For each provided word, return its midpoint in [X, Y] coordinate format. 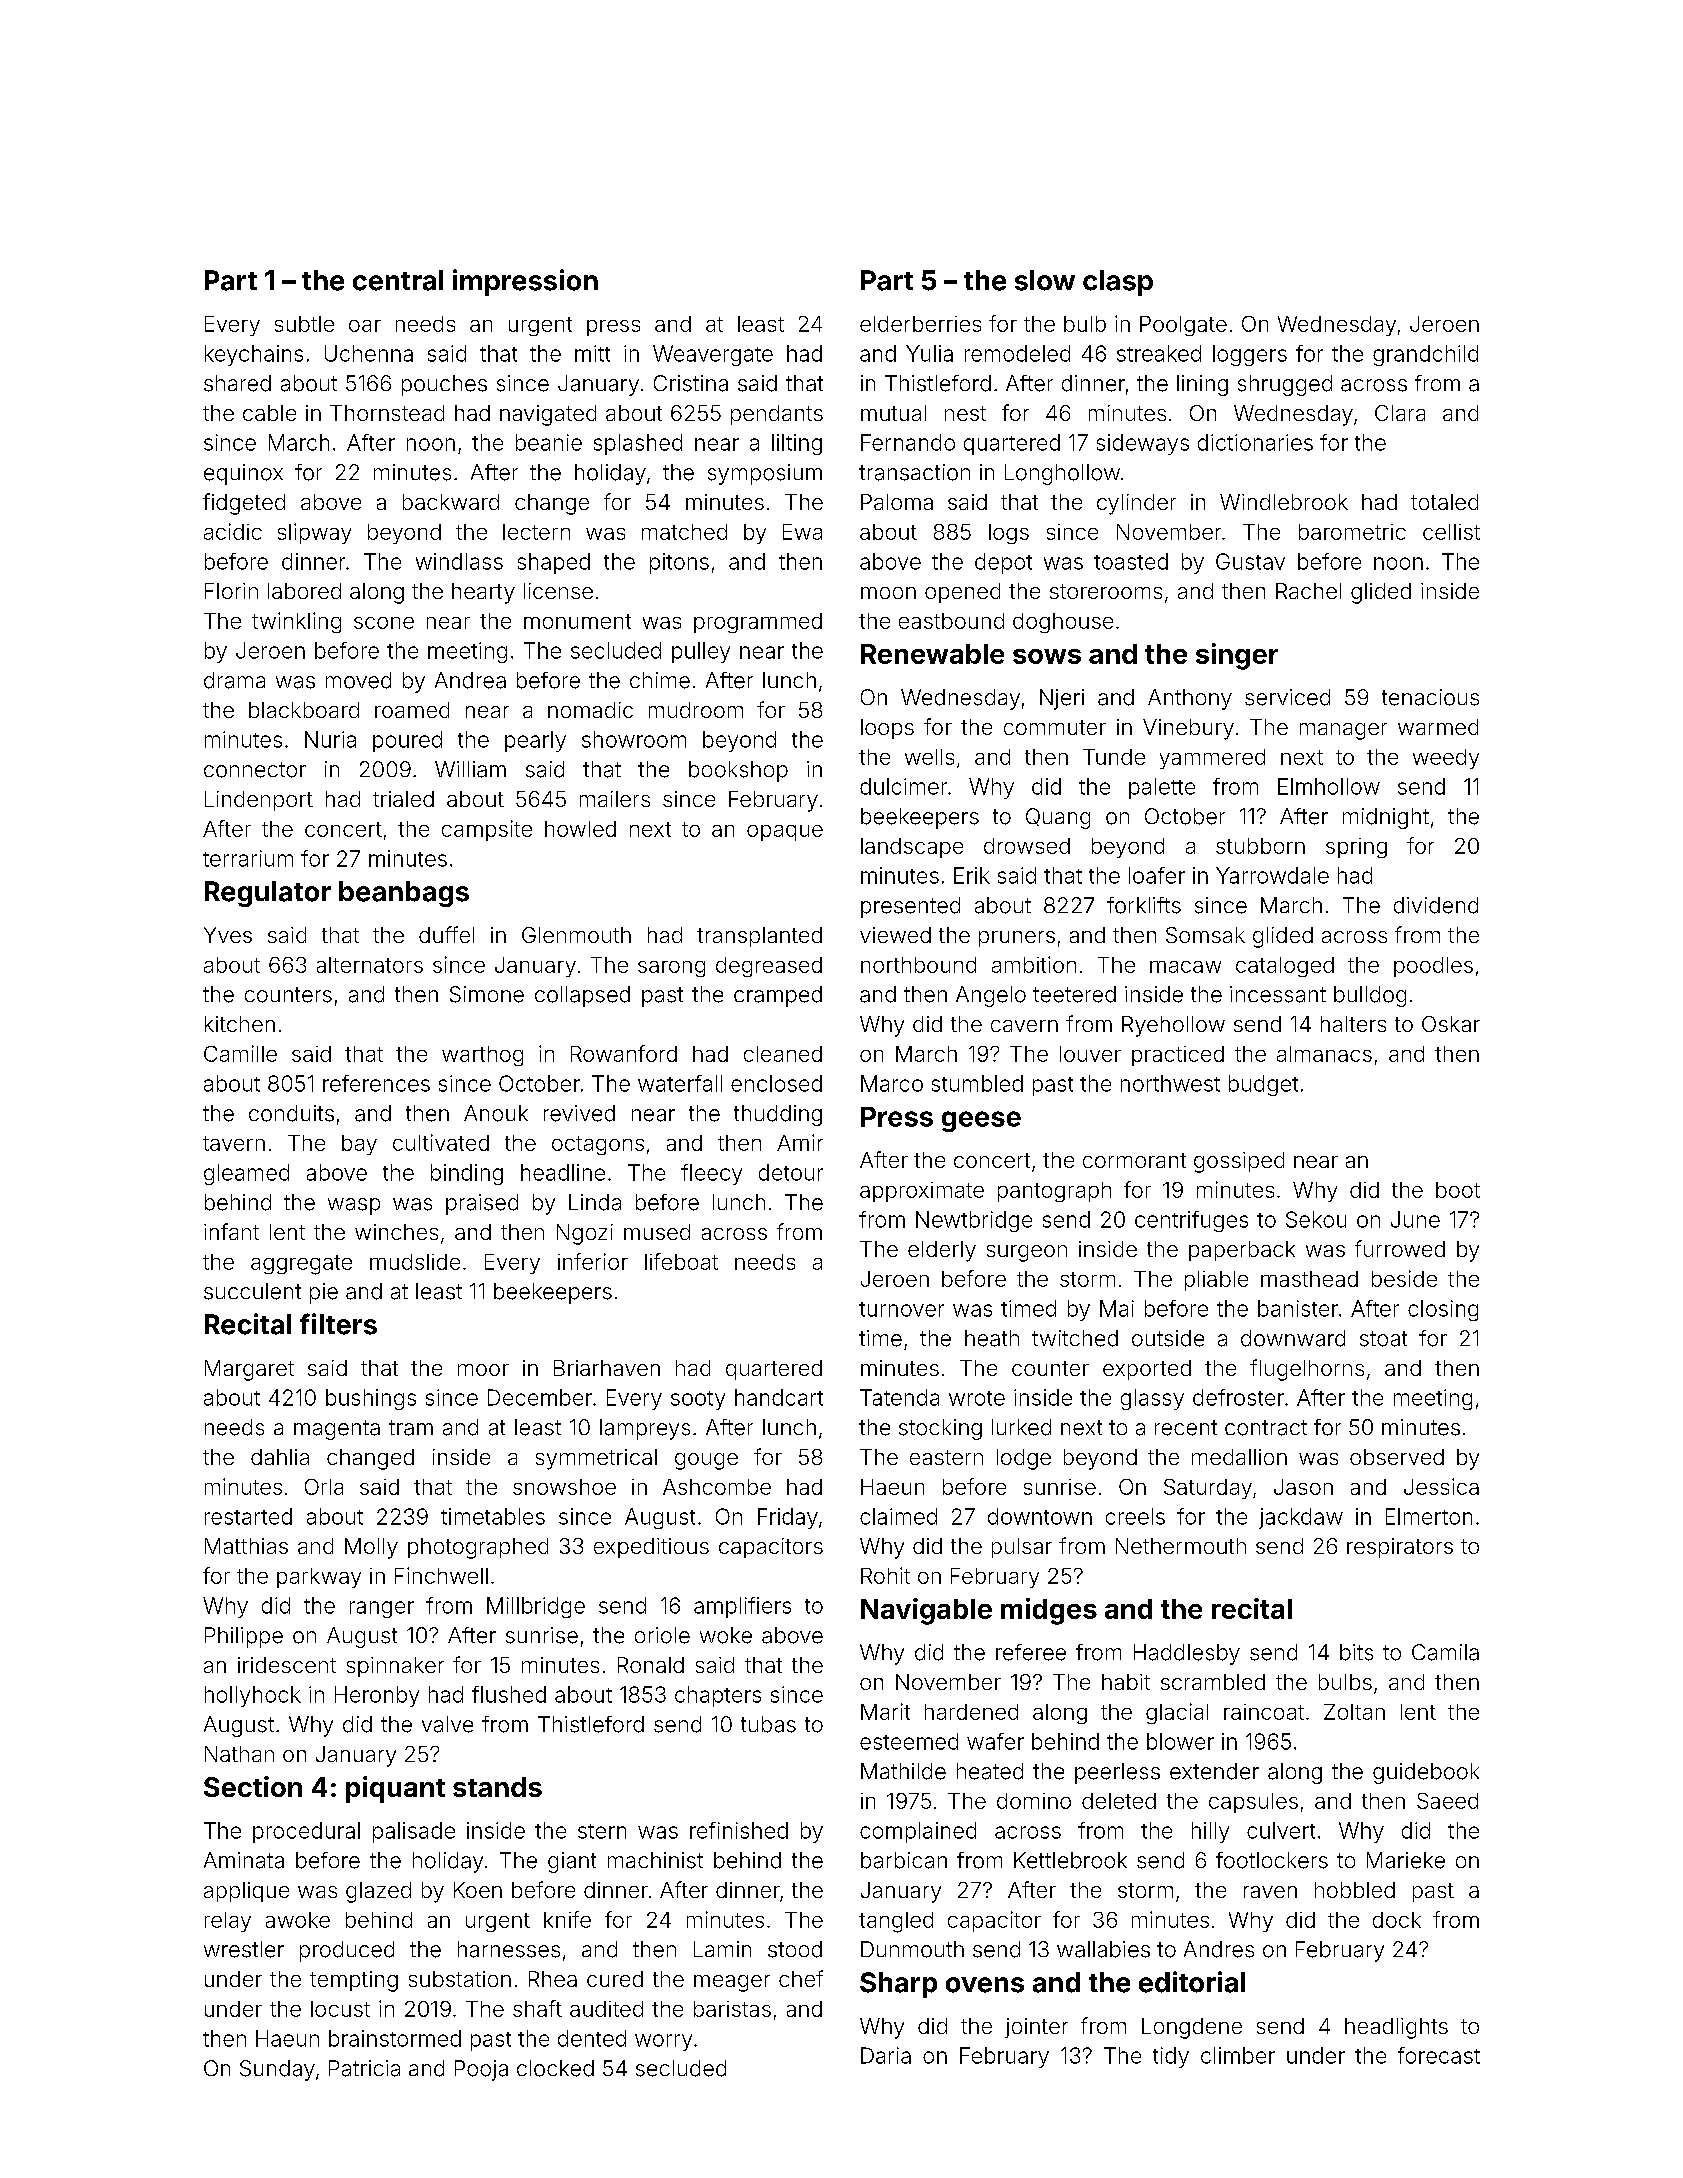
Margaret [249, 1370]
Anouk [496, 1113]
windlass [459, 561]
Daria [886, 2055]
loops [887, 729]
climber [1238, 2055]
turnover [901, 1309]
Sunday [277, 2070]
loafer [1157, 875]
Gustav [1250, 561]
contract [1266, 1428]
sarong [671, 969]
